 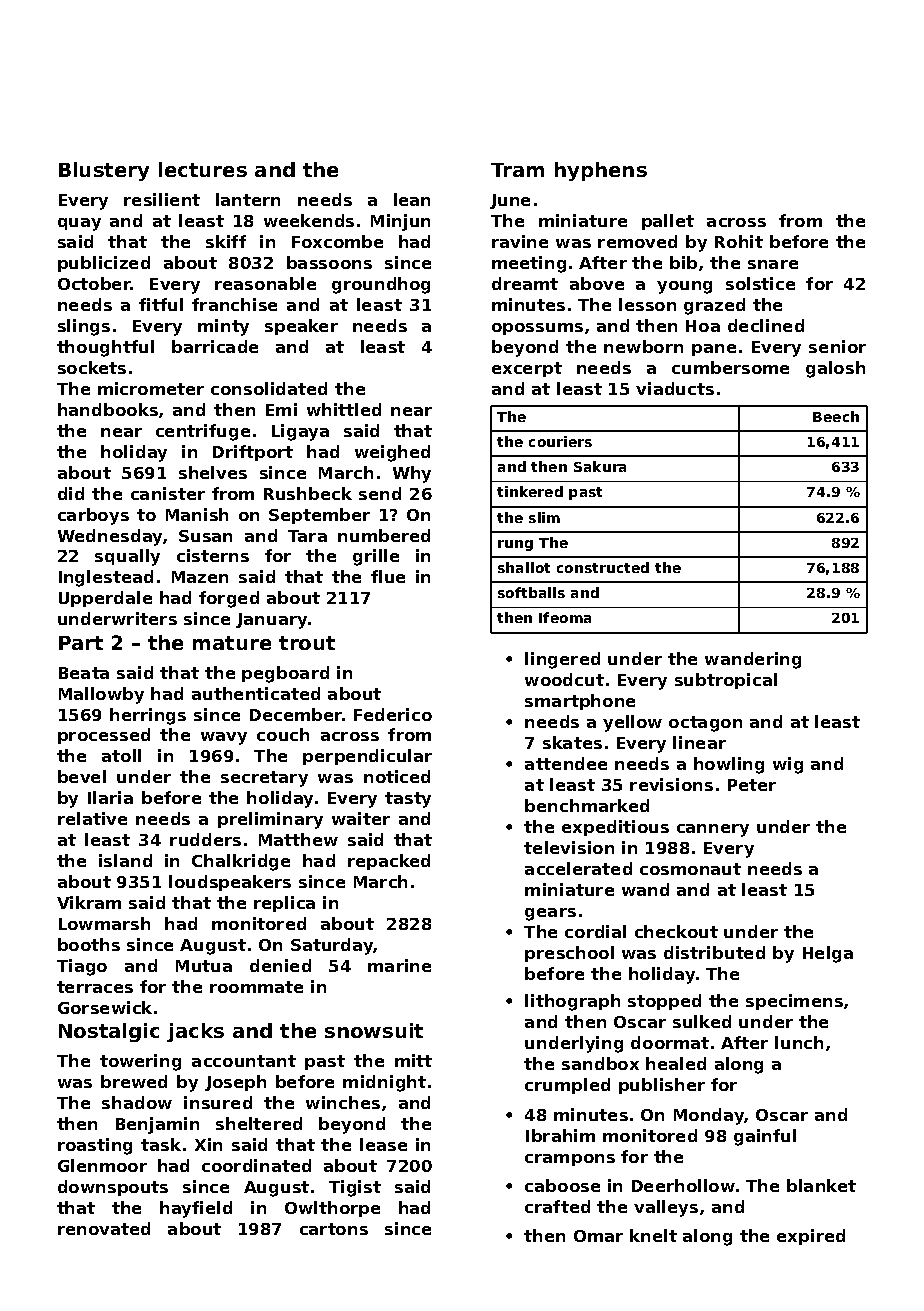 I want to click on insured, so click(x=218, y=1102).
